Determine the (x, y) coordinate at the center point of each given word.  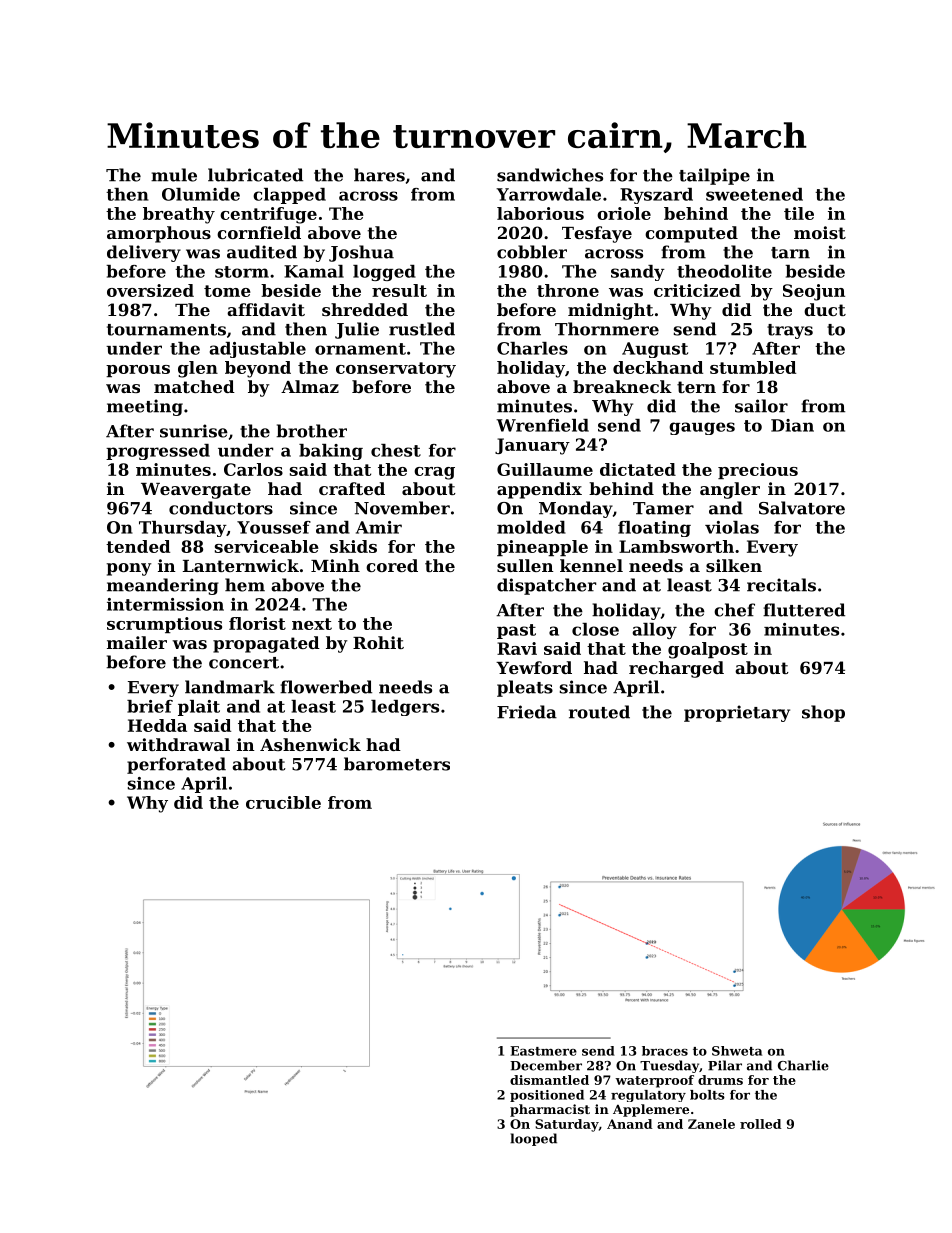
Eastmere (543, 1051)
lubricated (255, 175)
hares (379, 175)
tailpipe (714, 176)
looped (533, 1139)
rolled (760, 1124)
